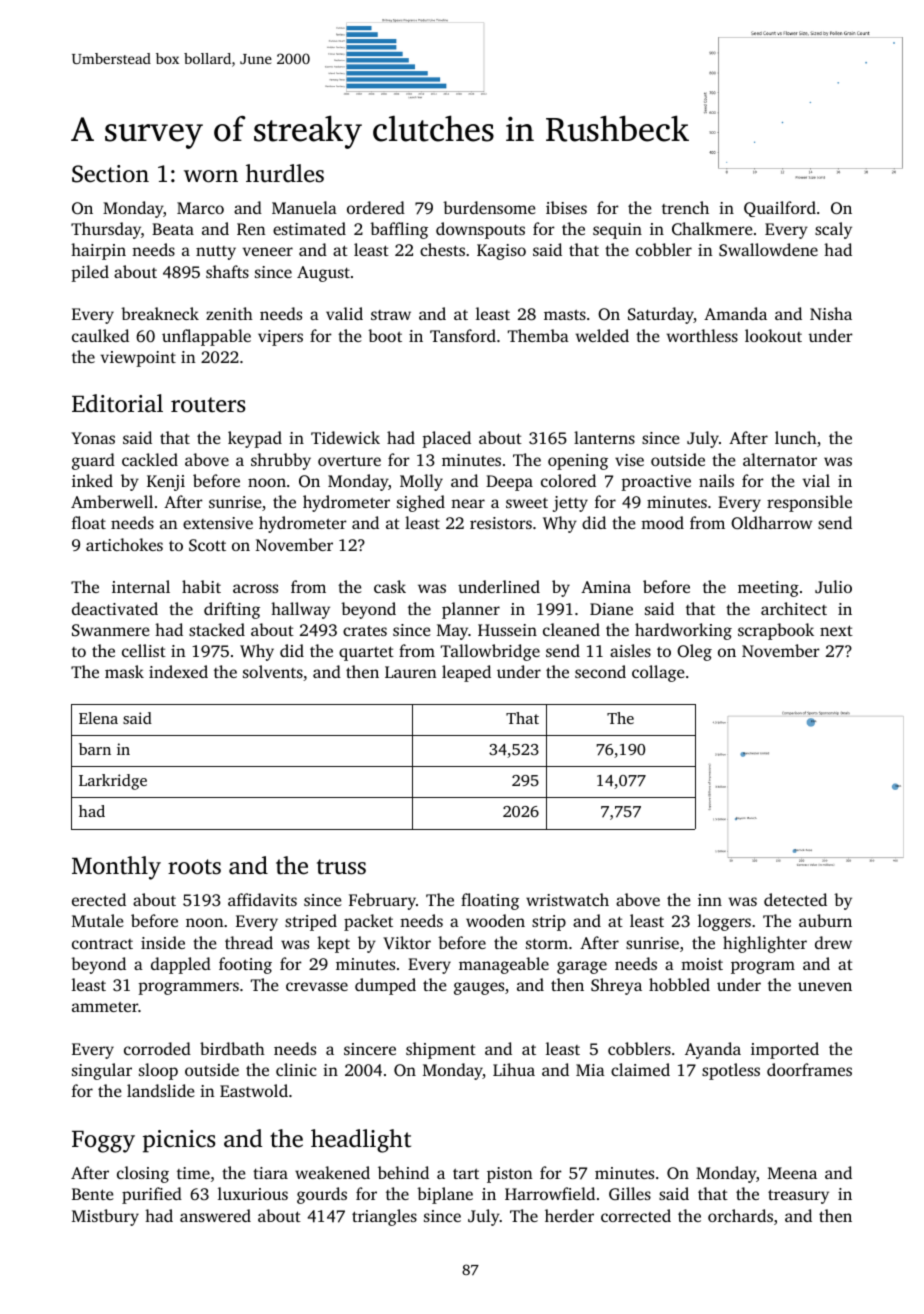 The image size is (924, 1314). What do you see at coordinates (833, 587) in the screenshot?
I see `Julio` at bounding box center [833, 587].
